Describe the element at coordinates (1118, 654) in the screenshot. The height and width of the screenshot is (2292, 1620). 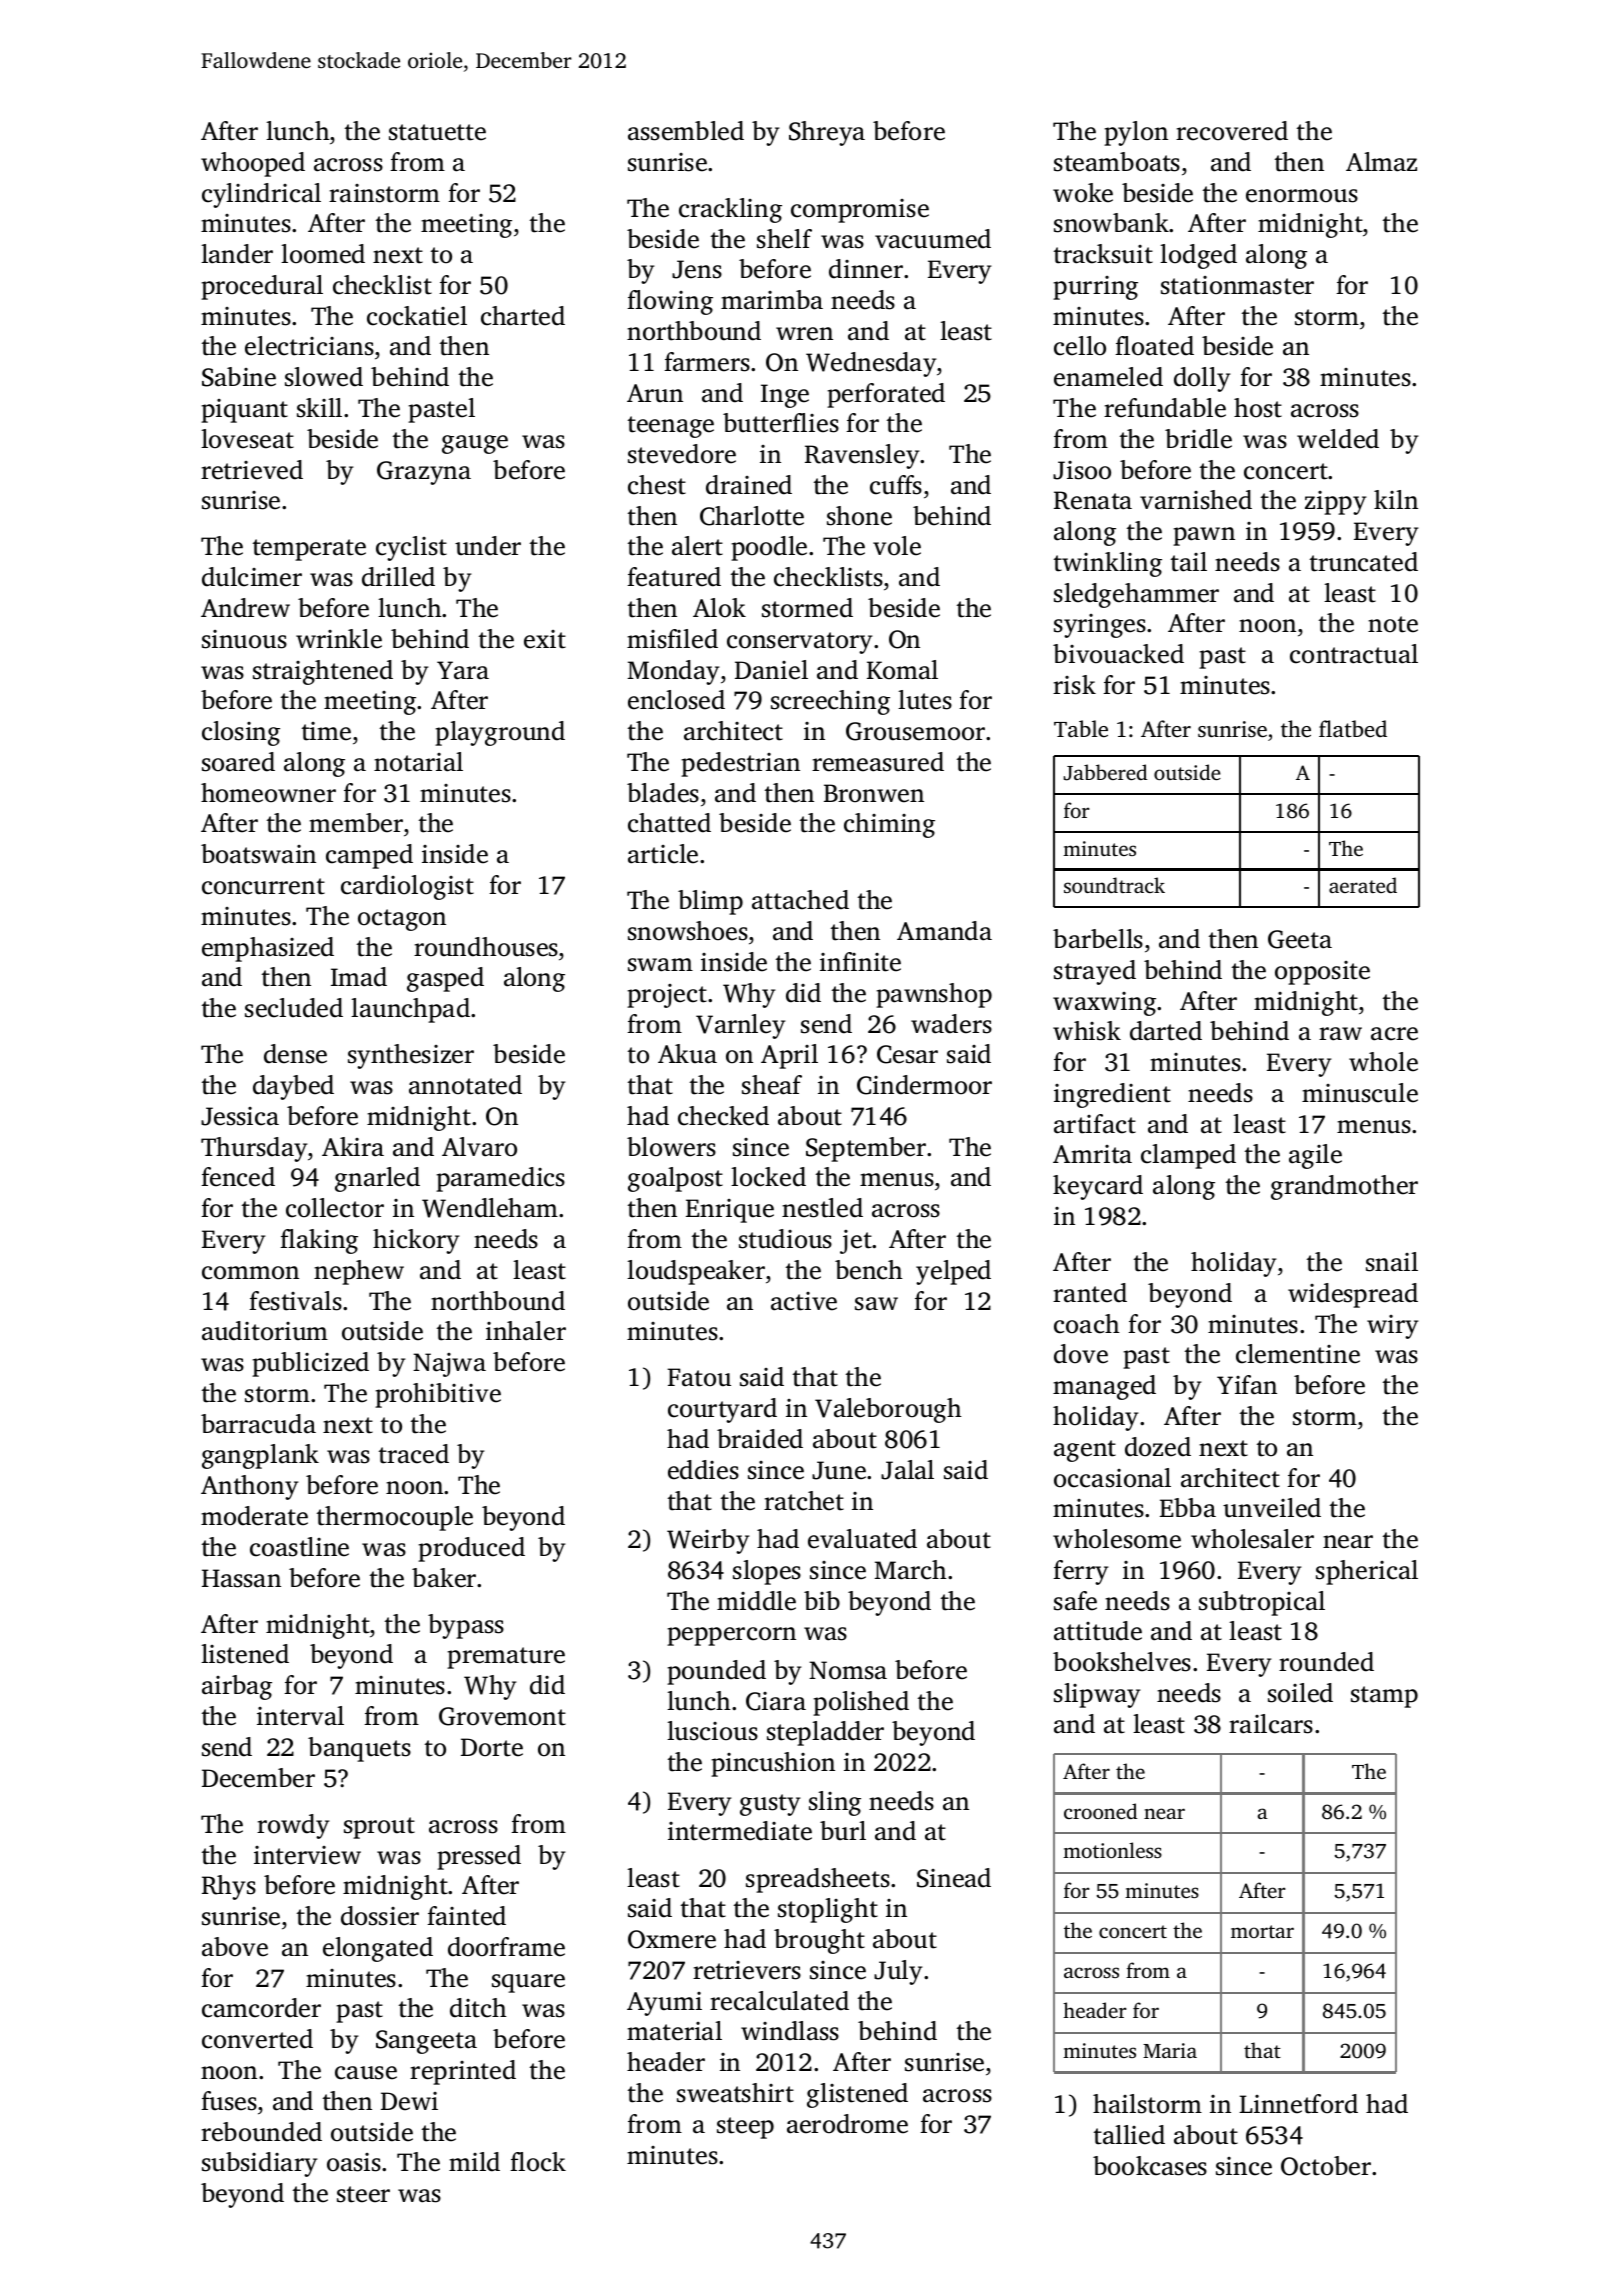
I see `bivouacked` at that location.
